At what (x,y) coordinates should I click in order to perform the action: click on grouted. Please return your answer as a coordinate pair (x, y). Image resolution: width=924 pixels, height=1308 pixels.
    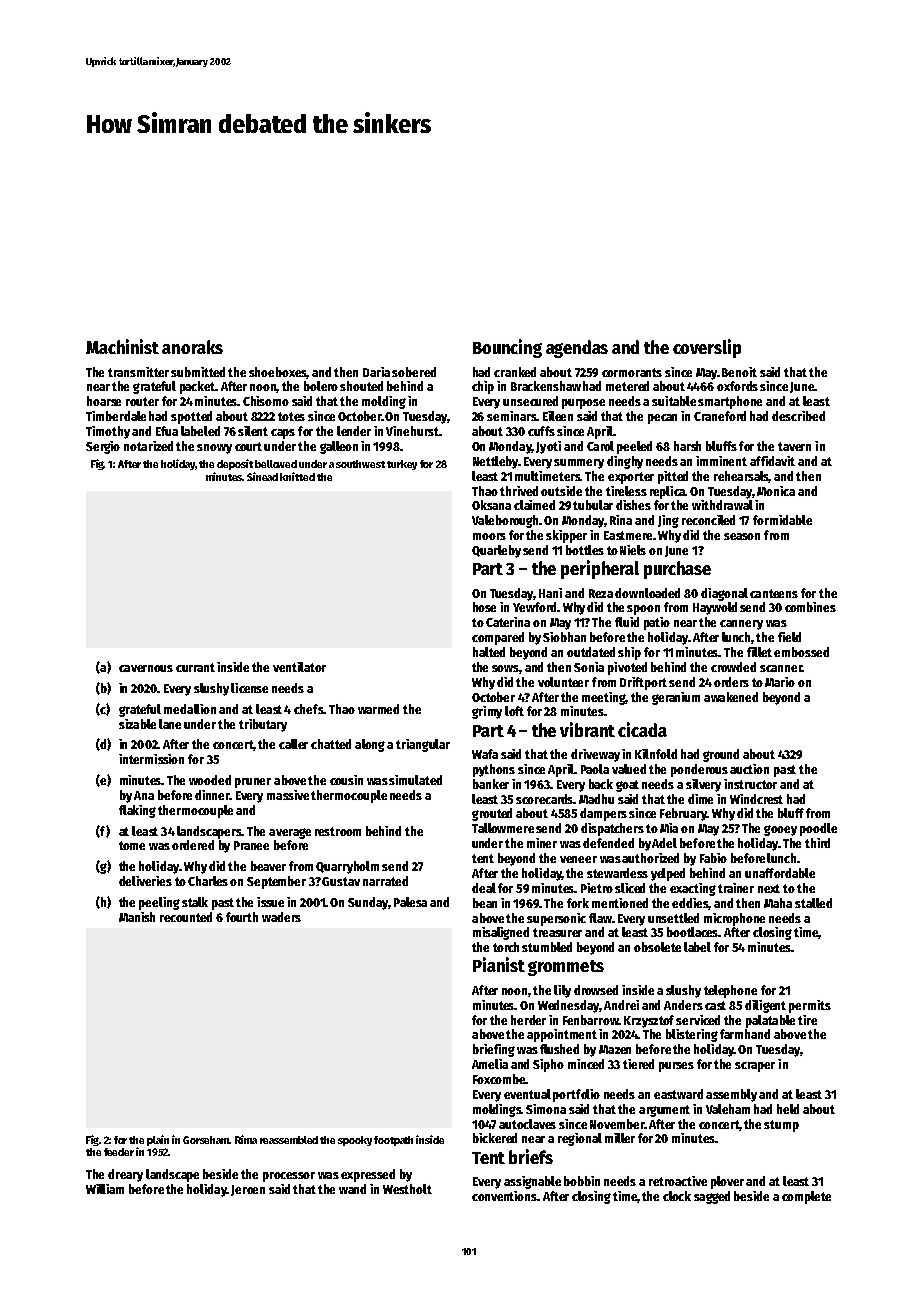
    Looking at the image, I should click on (492, 814).
